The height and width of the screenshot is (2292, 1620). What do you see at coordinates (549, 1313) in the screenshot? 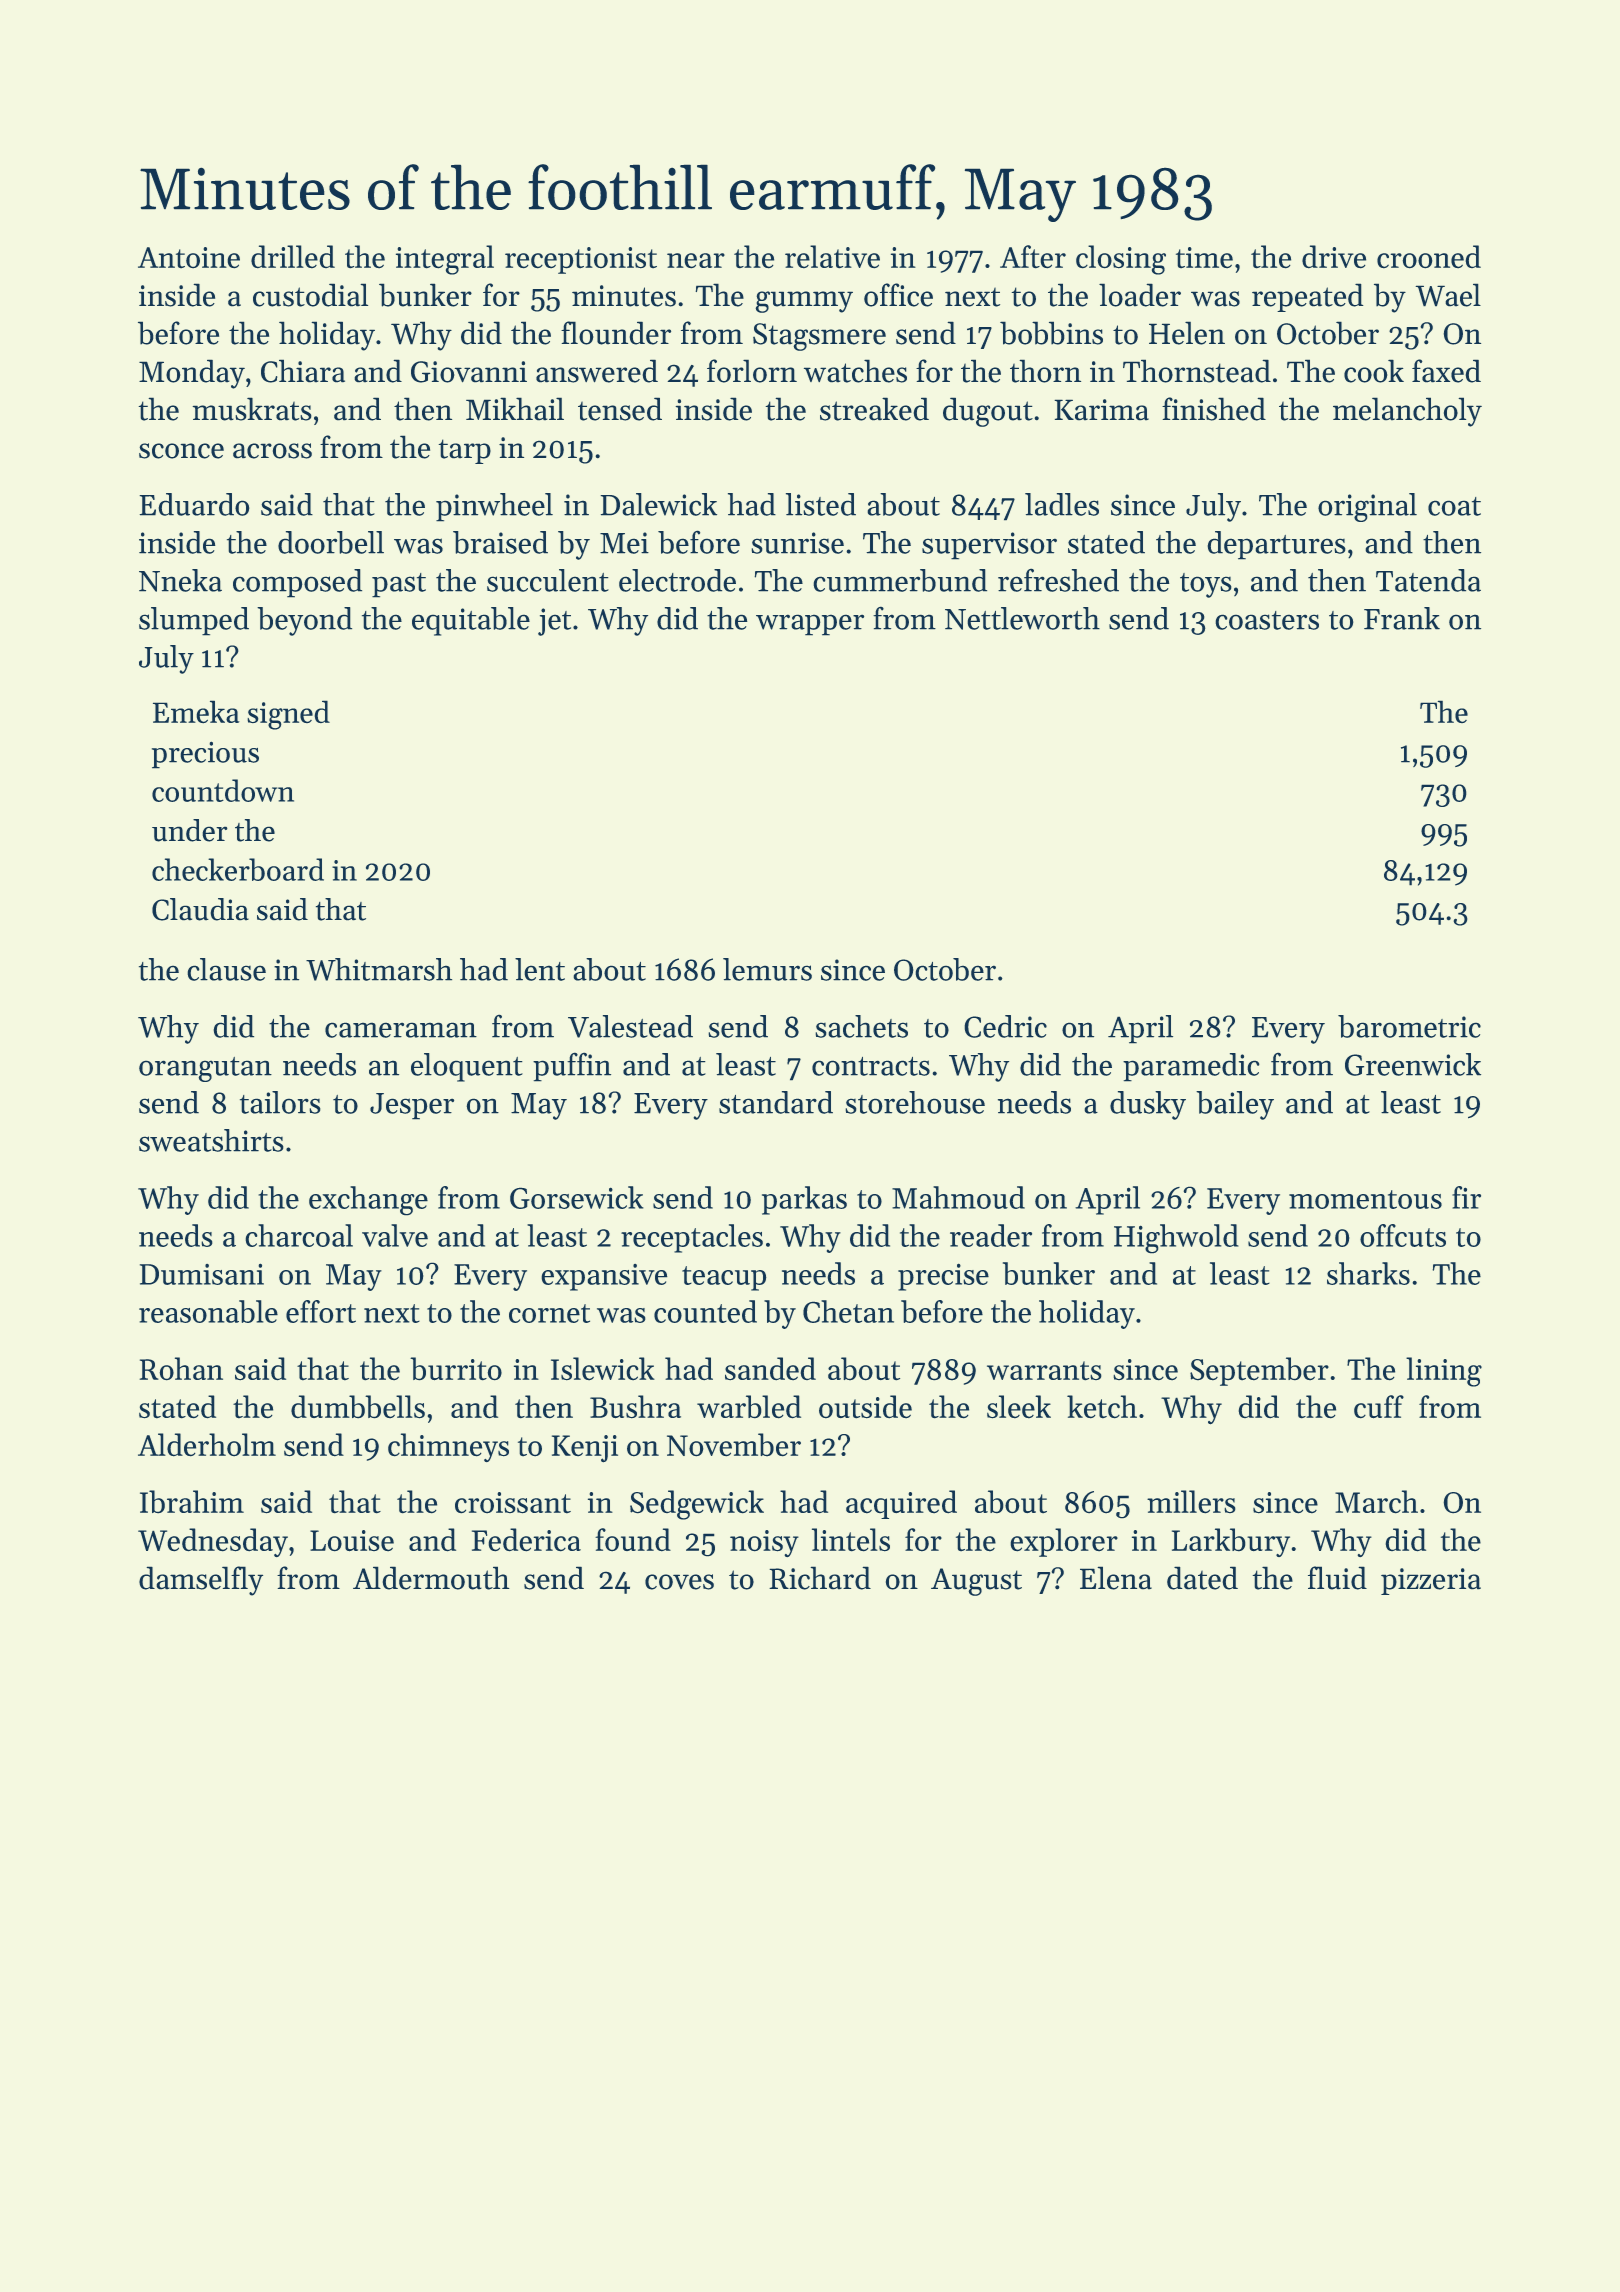
I see `cornet` at bounding box center [549, 1313].
